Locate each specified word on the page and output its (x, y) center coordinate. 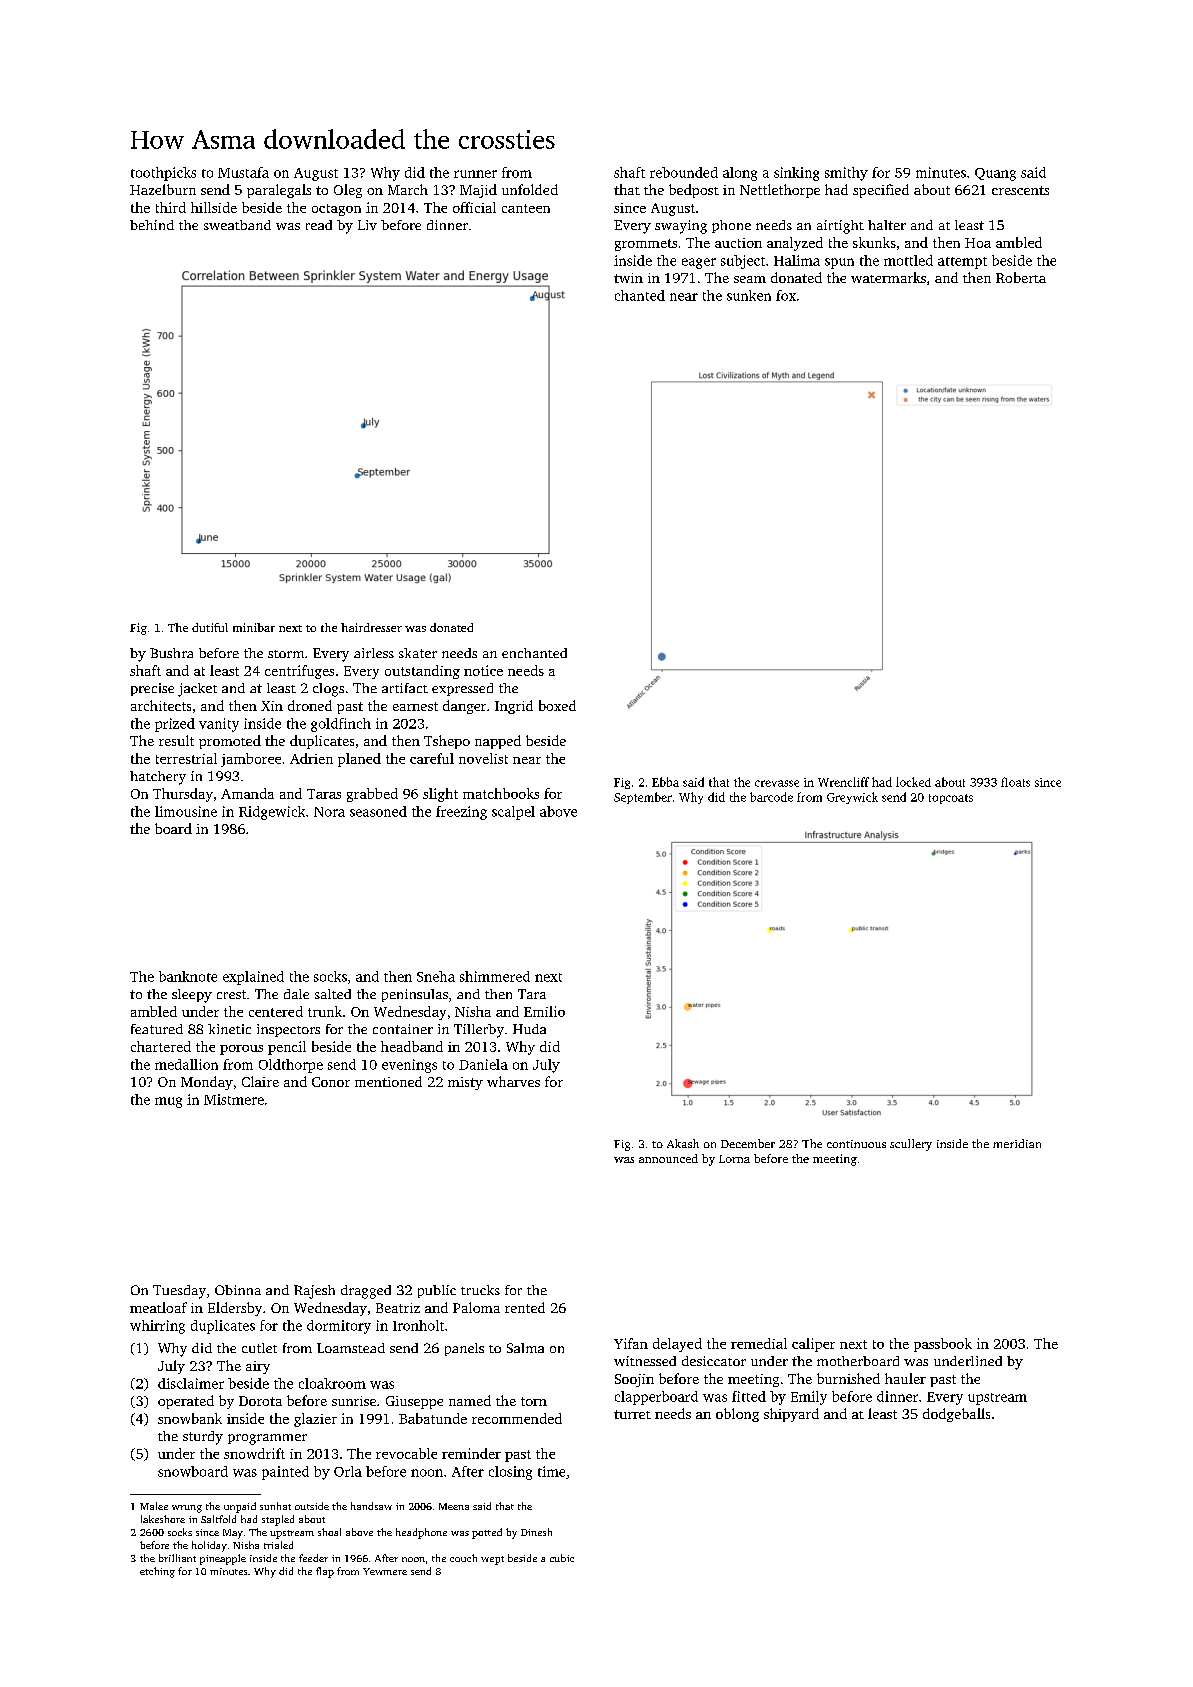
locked (913, 782)
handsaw (371, 1506)
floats (1015, 782)
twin (628, 278)
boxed (557, 705)
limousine (186, 811)
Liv (367, 225)
